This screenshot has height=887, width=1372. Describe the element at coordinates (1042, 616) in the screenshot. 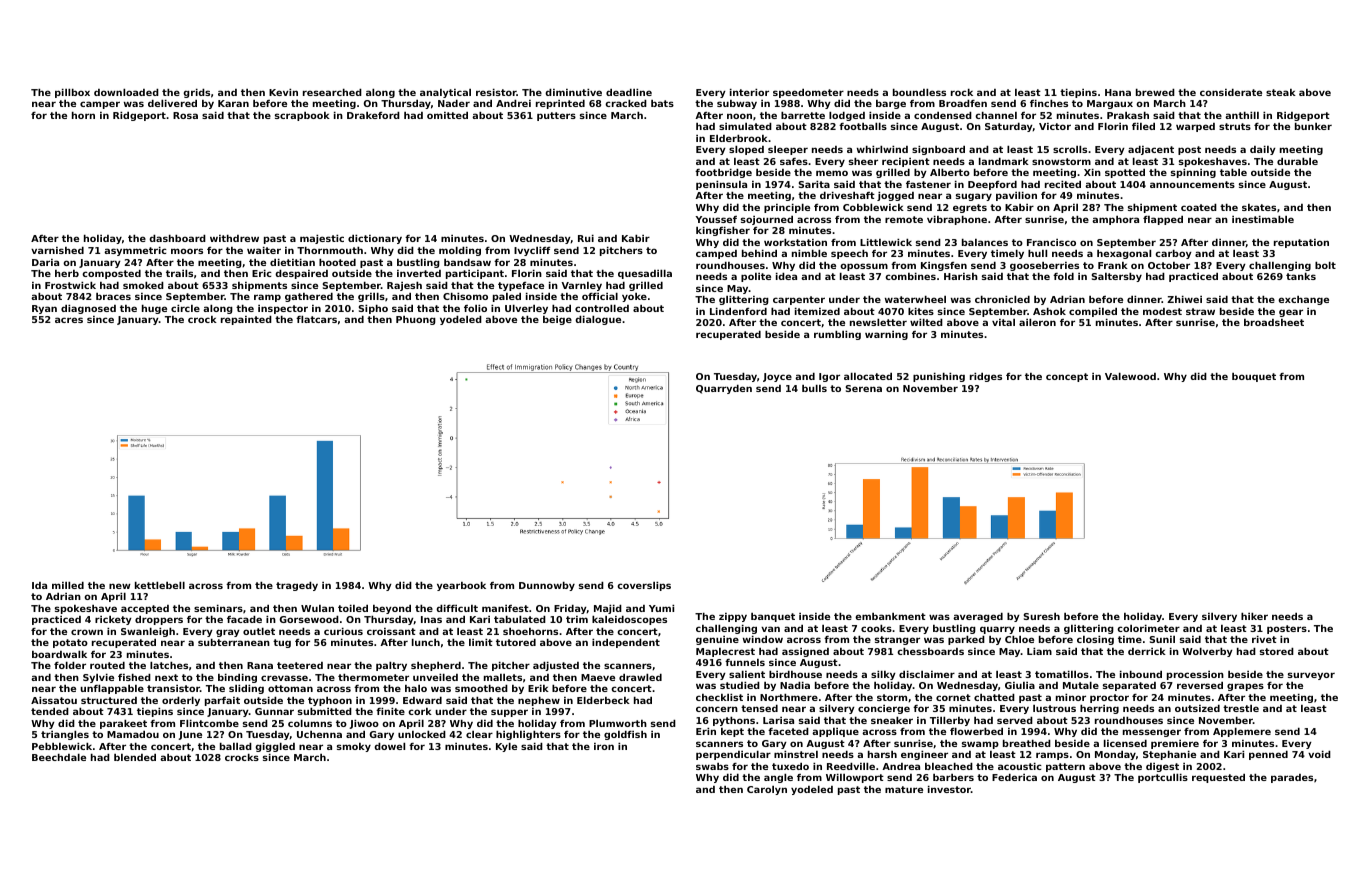

I see `Suresh` at that location.
